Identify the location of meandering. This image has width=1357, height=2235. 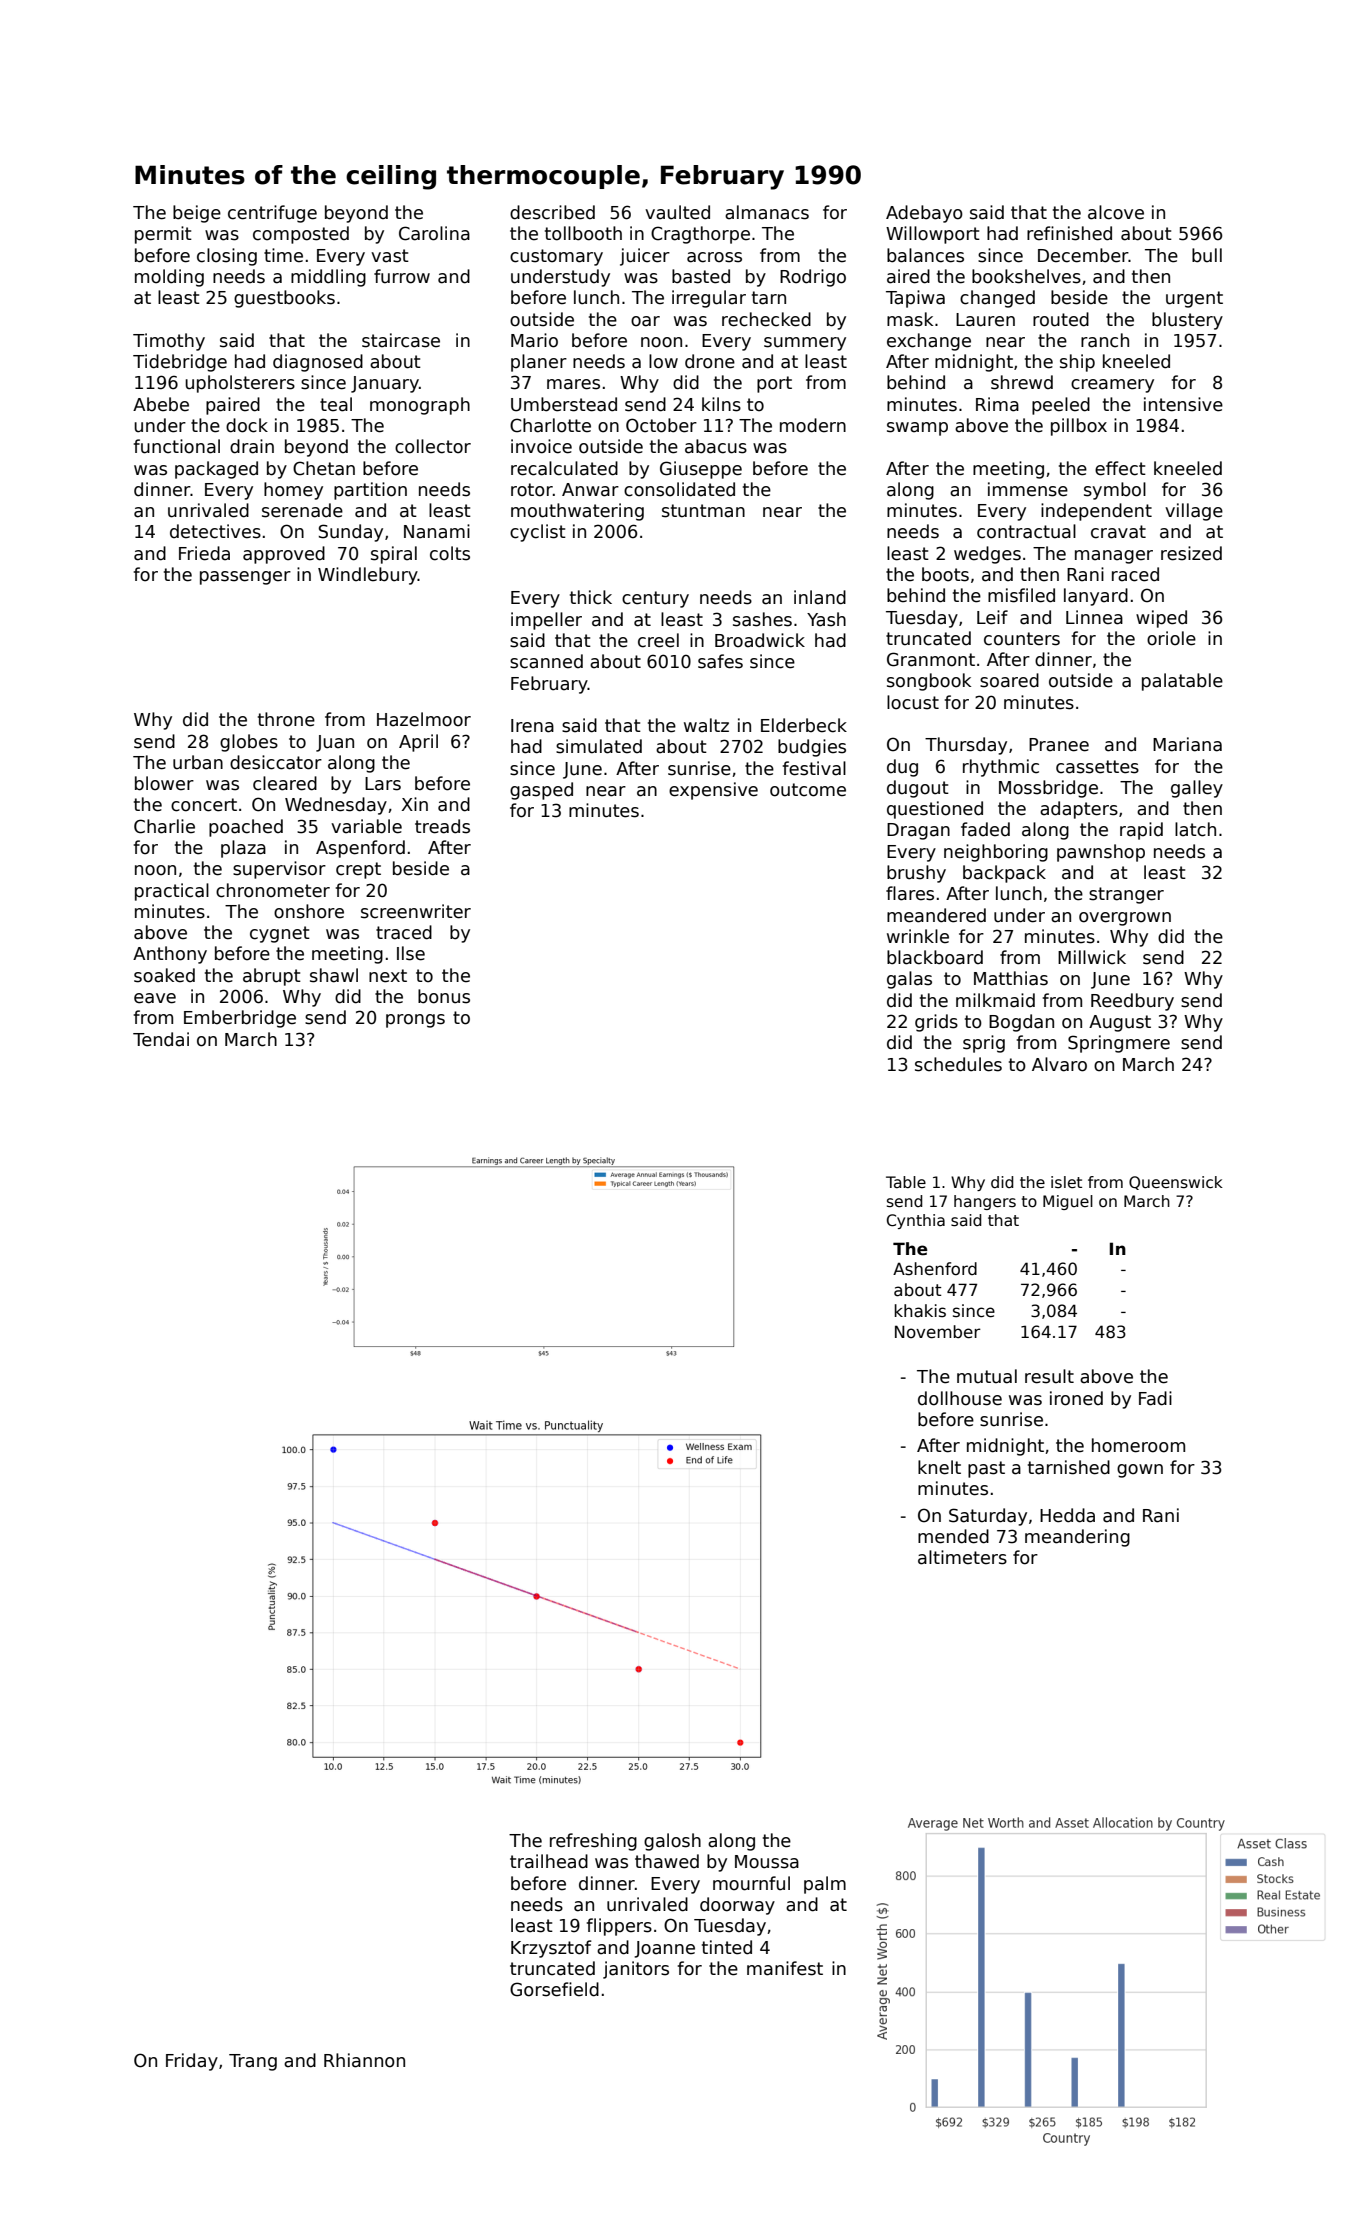
(1077, 1538).
